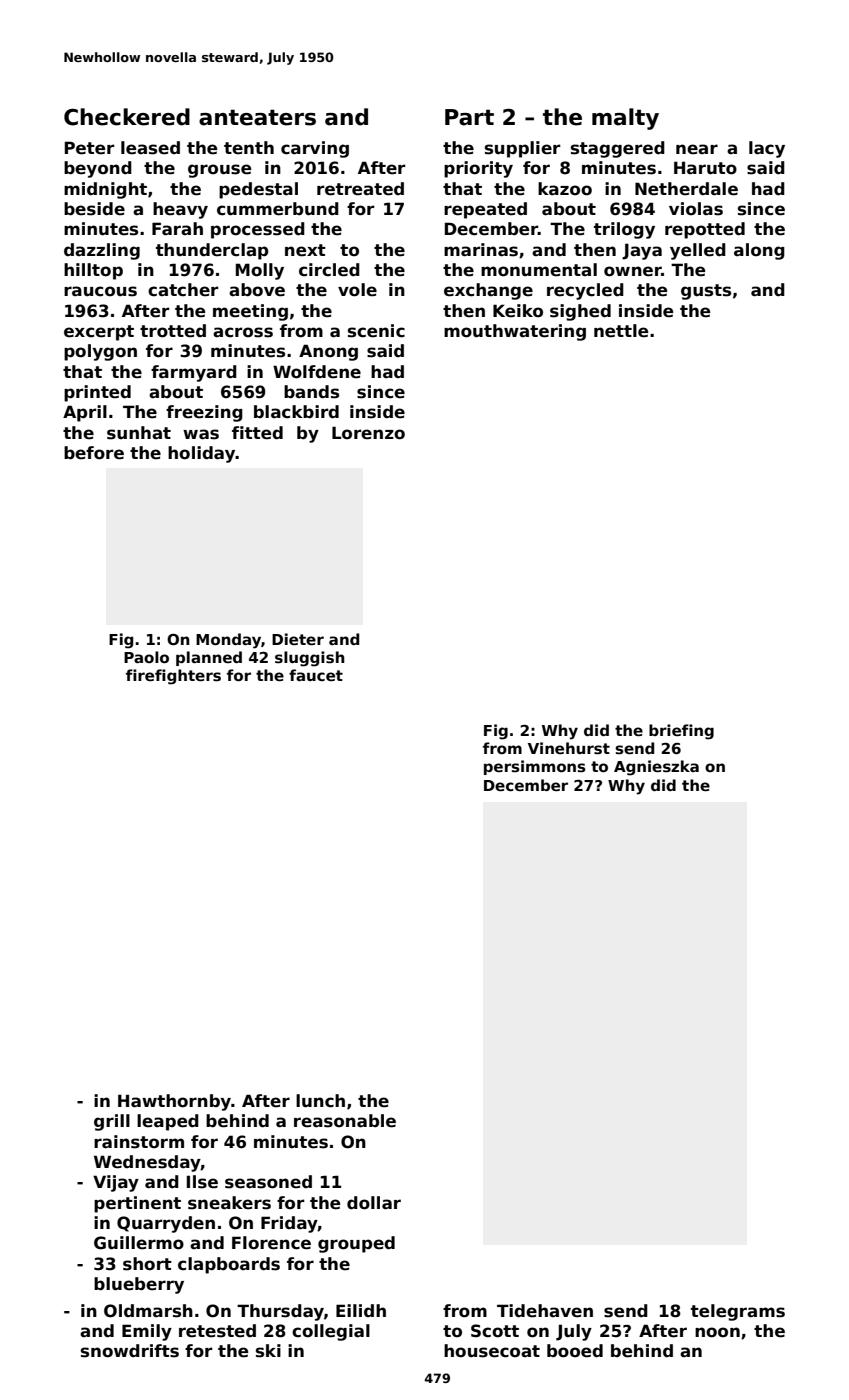  Describe the element at coordinates (127, 117) in the screenshot. I see `Checkered` at that location.
